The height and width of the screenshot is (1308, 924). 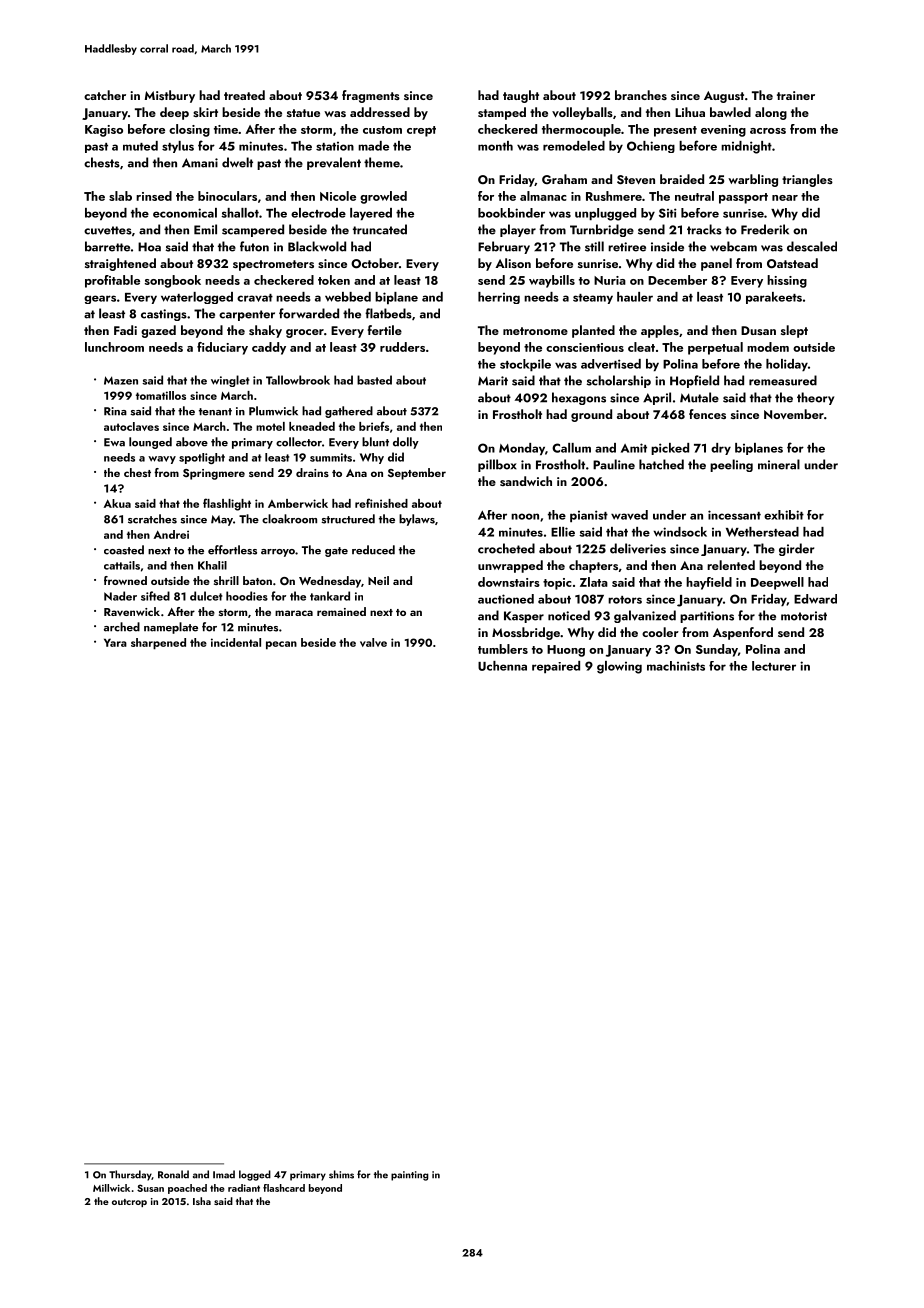 I want to click on painting, so click(x=410, y=1176).
